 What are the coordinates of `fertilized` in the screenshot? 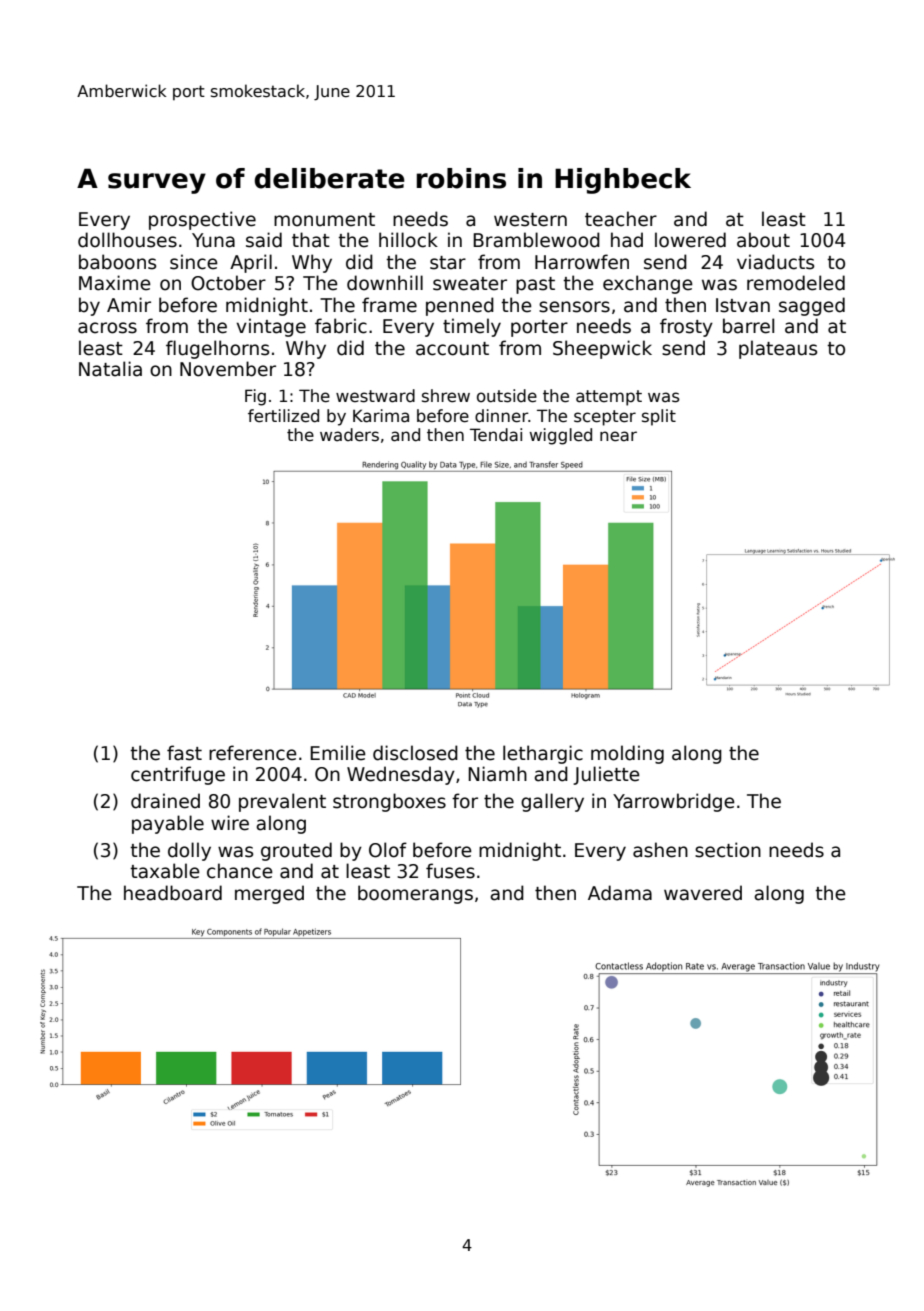 It's located at (283, 416).
